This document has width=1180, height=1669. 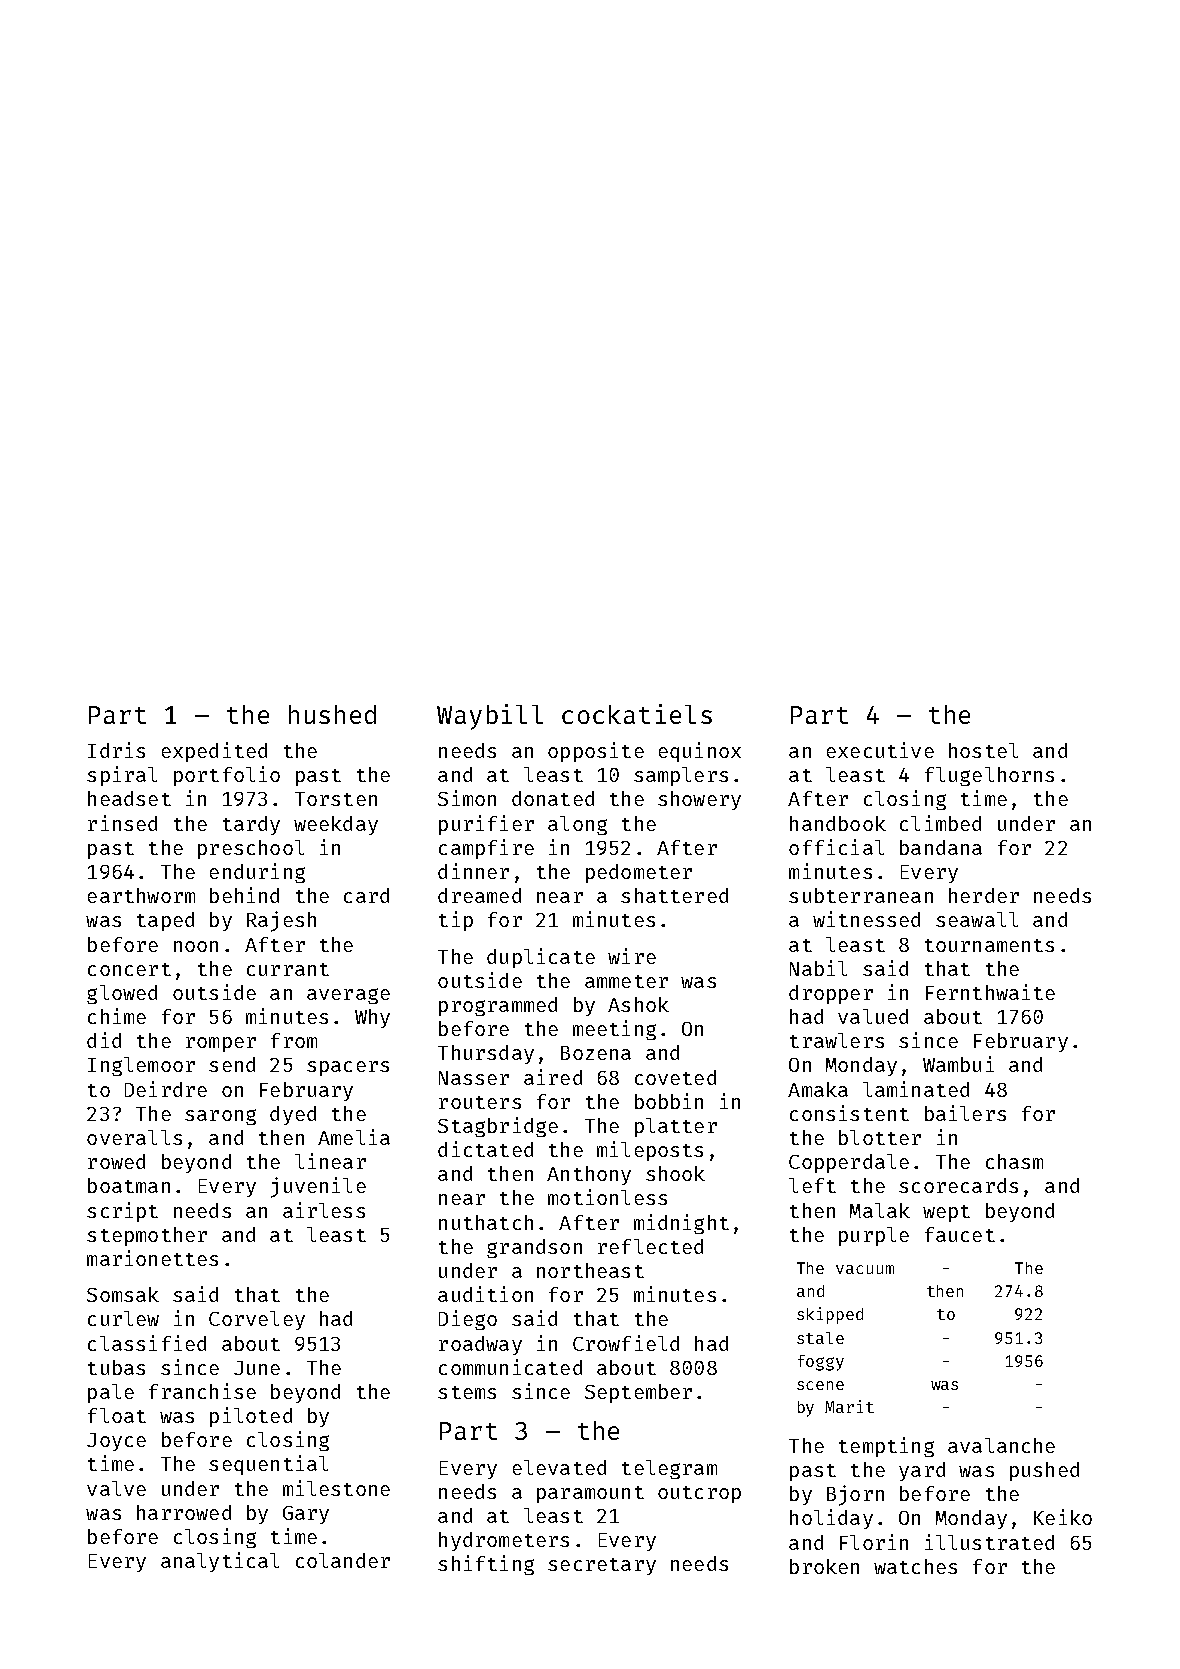 I want to click on coveted, so click(x=675, y=1077).
